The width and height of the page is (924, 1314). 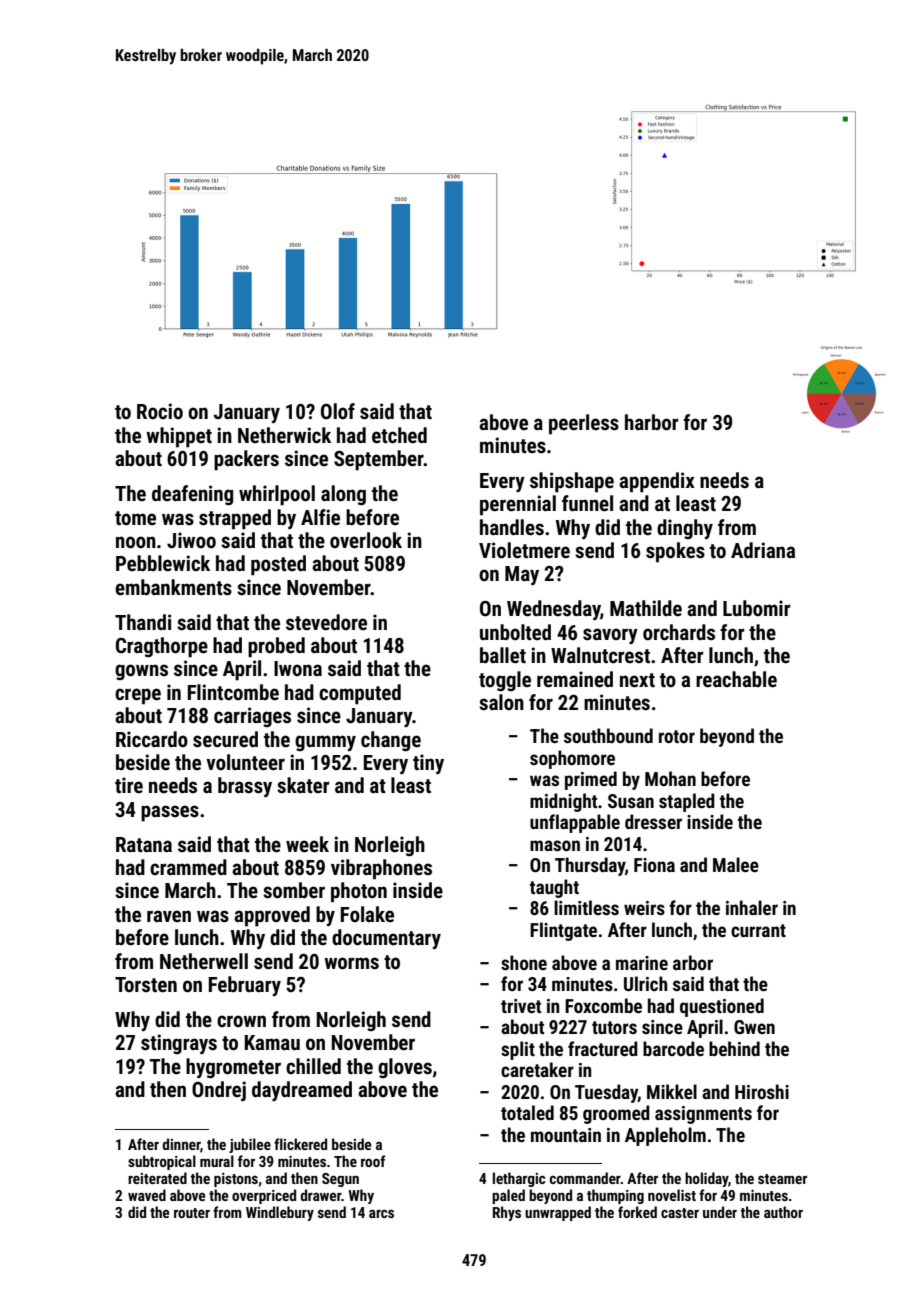 What do you see at coordinates (687, 802) in the page?
I see `stapled` at bounding box center [687, 802].
